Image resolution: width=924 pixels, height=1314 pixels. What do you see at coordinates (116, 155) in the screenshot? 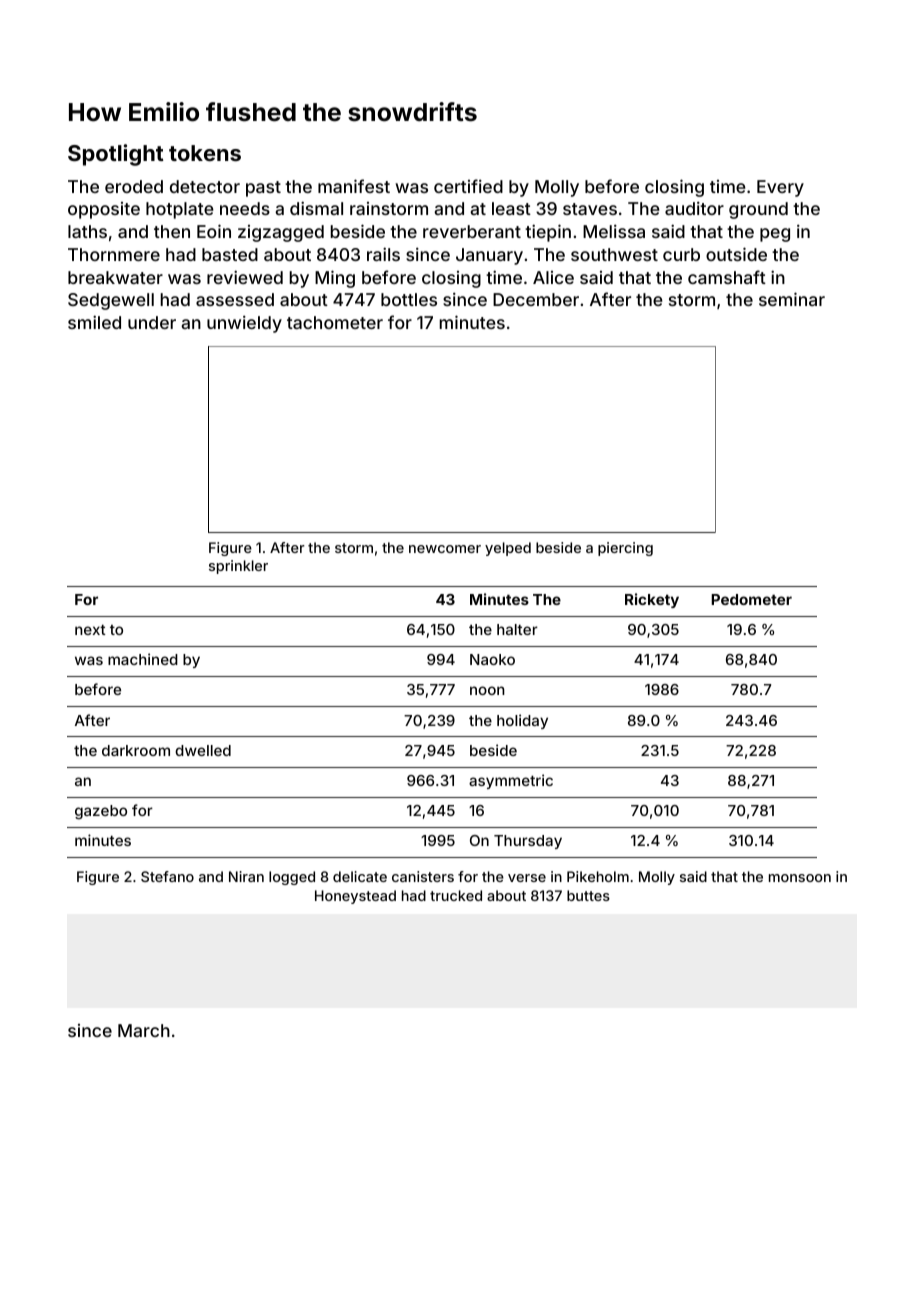
I see `Spotlight` at bounding box center [116, 155].
